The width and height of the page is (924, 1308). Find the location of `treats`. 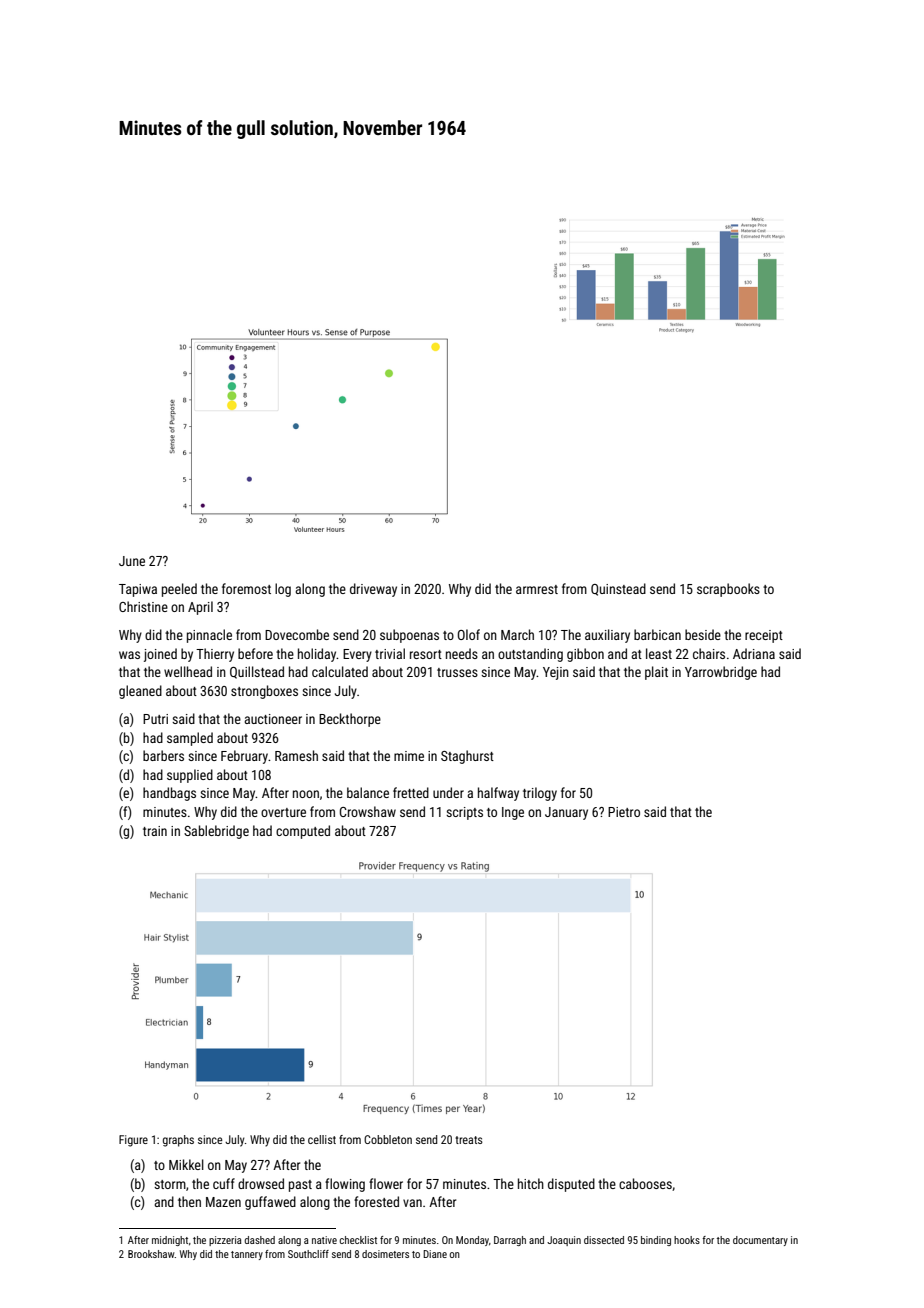

treats is located at coordinates (469, 1140).
